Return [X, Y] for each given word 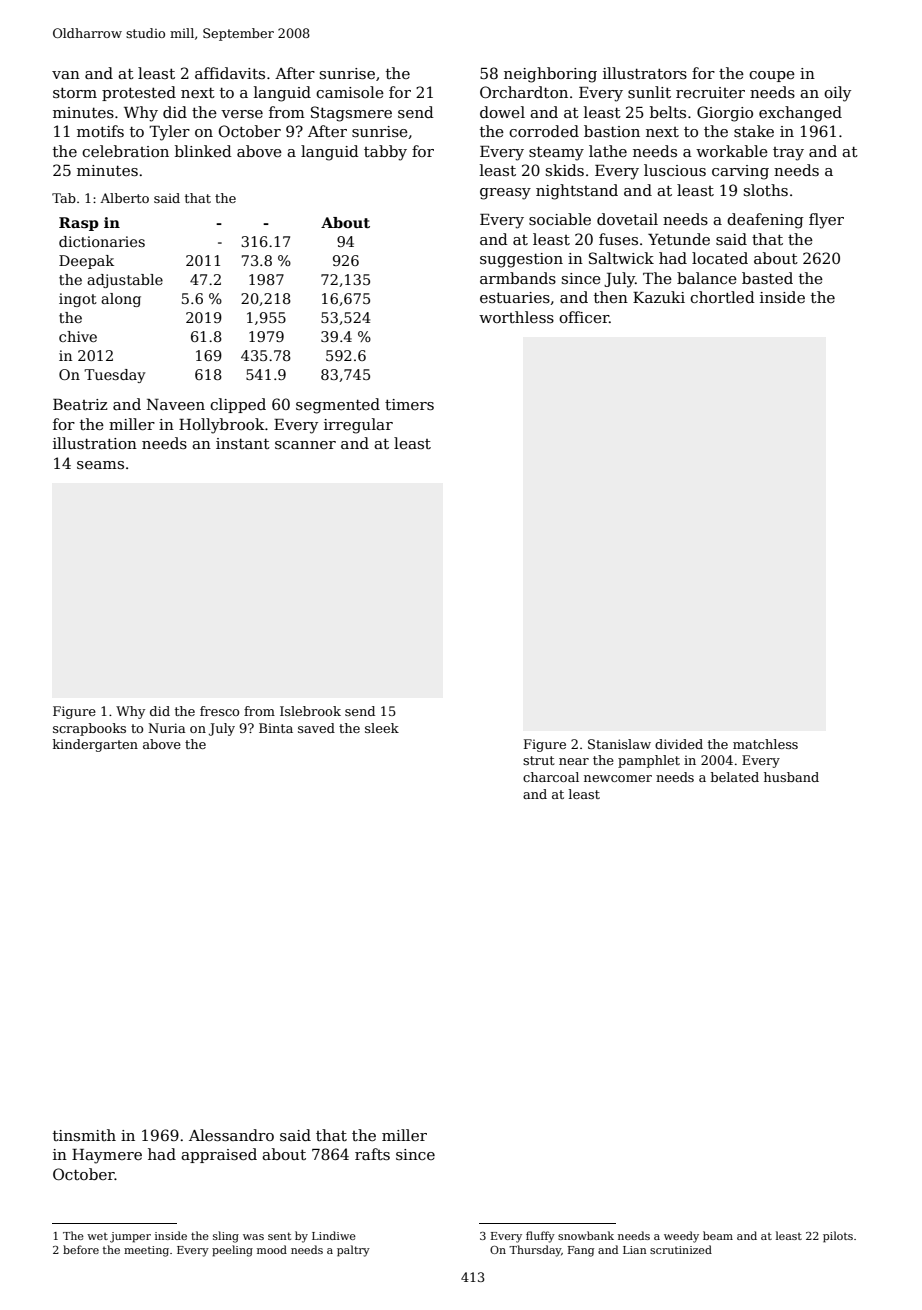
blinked [203, 151]
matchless [765, 744]
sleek [382, 728]
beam [718, 1235]
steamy [556, 153]
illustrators [645, 73]
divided [679, 744]
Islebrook [310, 711]
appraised [219, 1155]
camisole [350, 92]
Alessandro [231, 1135]
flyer [826, 221]
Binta [276, 728]
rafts [372, 1154]
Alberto [124, 198]
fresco [219, 711]
